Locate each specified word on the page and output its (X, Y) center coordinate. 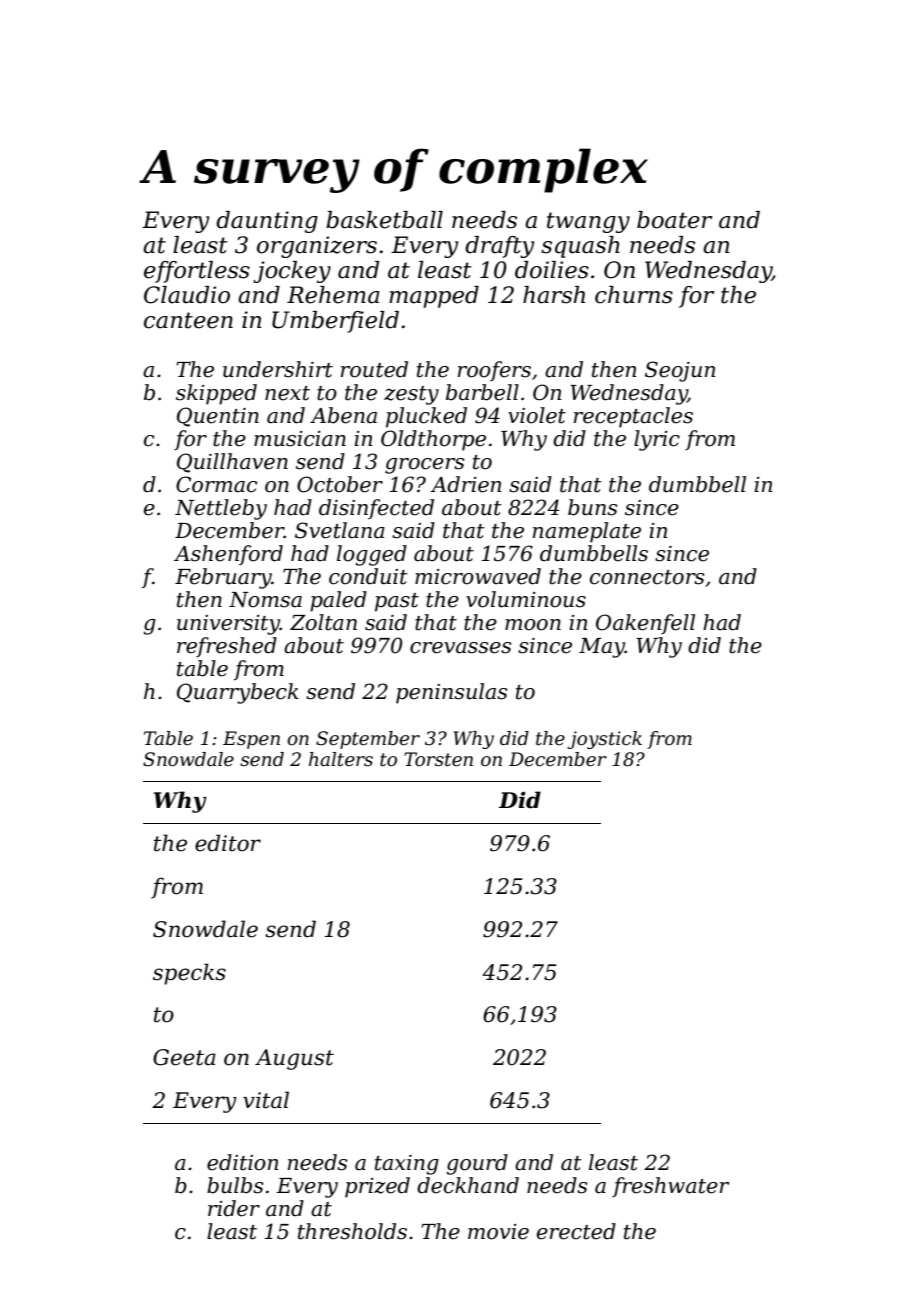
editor (228, 843)
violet (537, 415)
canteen (188, 320)
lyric (657, 440)
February (223, 578)
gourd (477, 1164)
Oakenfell (645, 624)
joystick (604, 740)
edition (242, 1162)
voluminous (526, 599)
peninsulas (451, 693)
